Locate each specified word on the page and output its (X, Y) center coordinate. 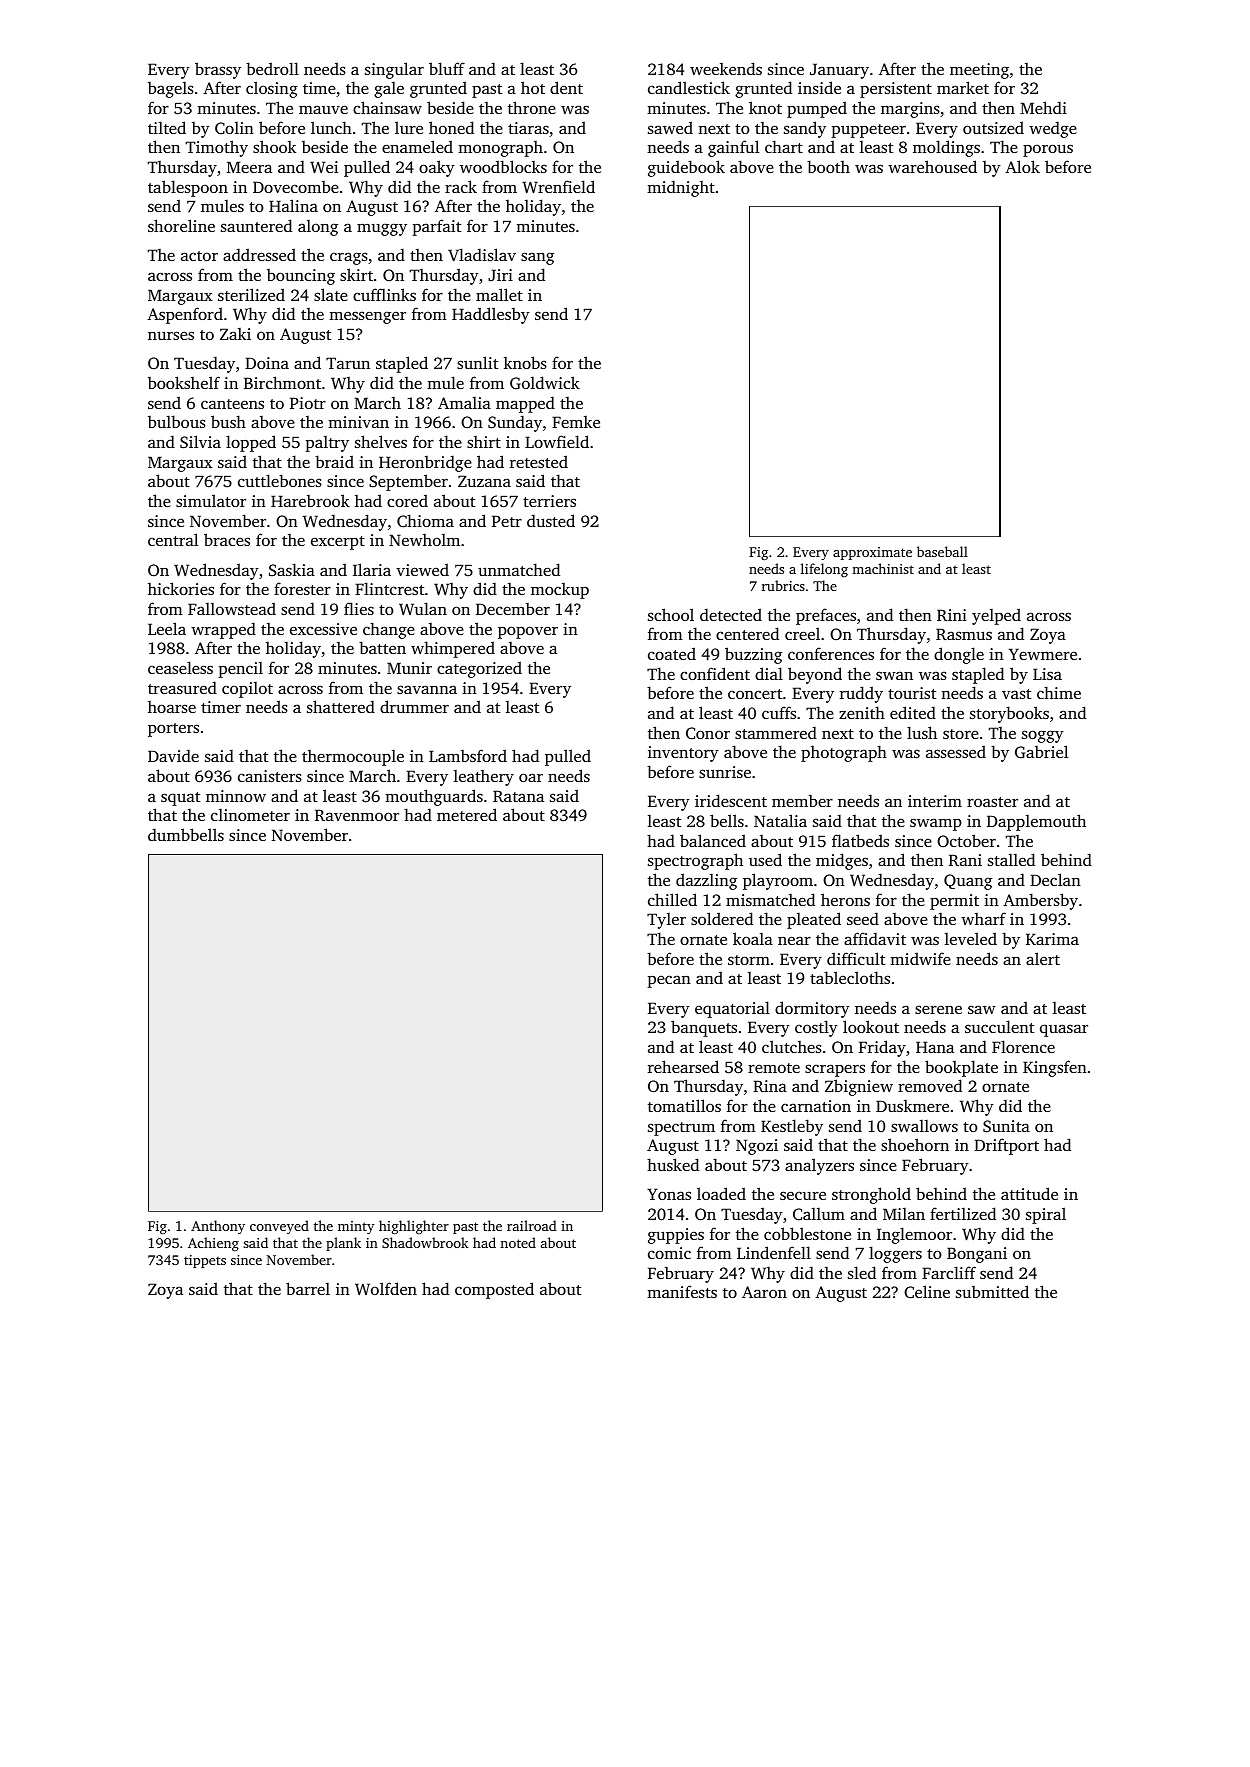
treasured (182, 687)
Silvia (200, 442)
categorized (479, 669)
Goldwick (545, 382)
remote (774, 1068)
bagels (171, 89)
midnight (681, 188)
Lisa (1047, 674)
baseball (942, 551)
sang (537, 258)
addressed (259, 254)
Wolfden (386, 1288)
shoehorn (915, 1144)
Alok (1022, 166)
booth (828, 166)
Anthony (218, 1227)
